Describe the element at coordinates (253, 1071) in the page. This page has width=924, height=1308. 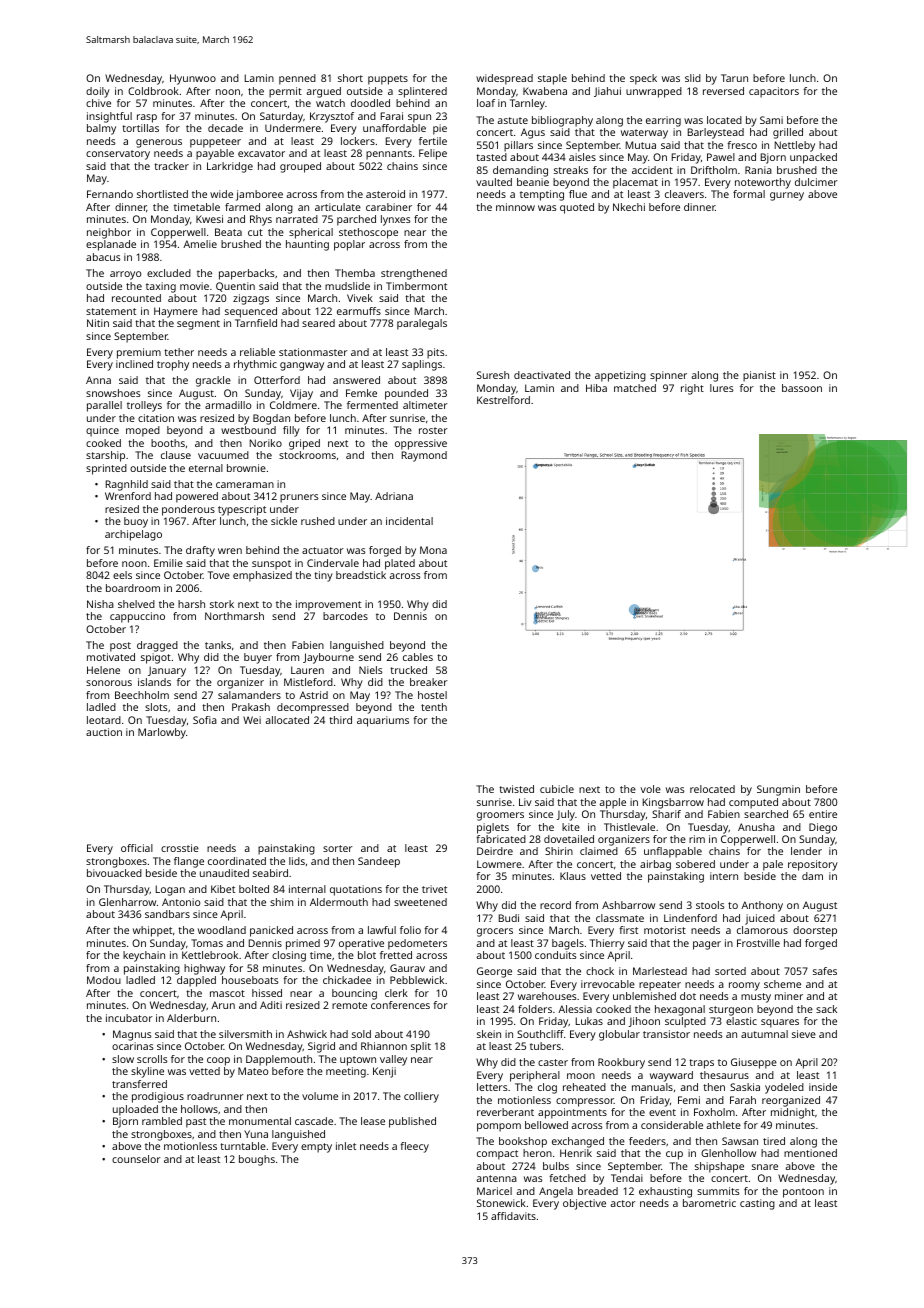
I see `Mateo` at that location.
